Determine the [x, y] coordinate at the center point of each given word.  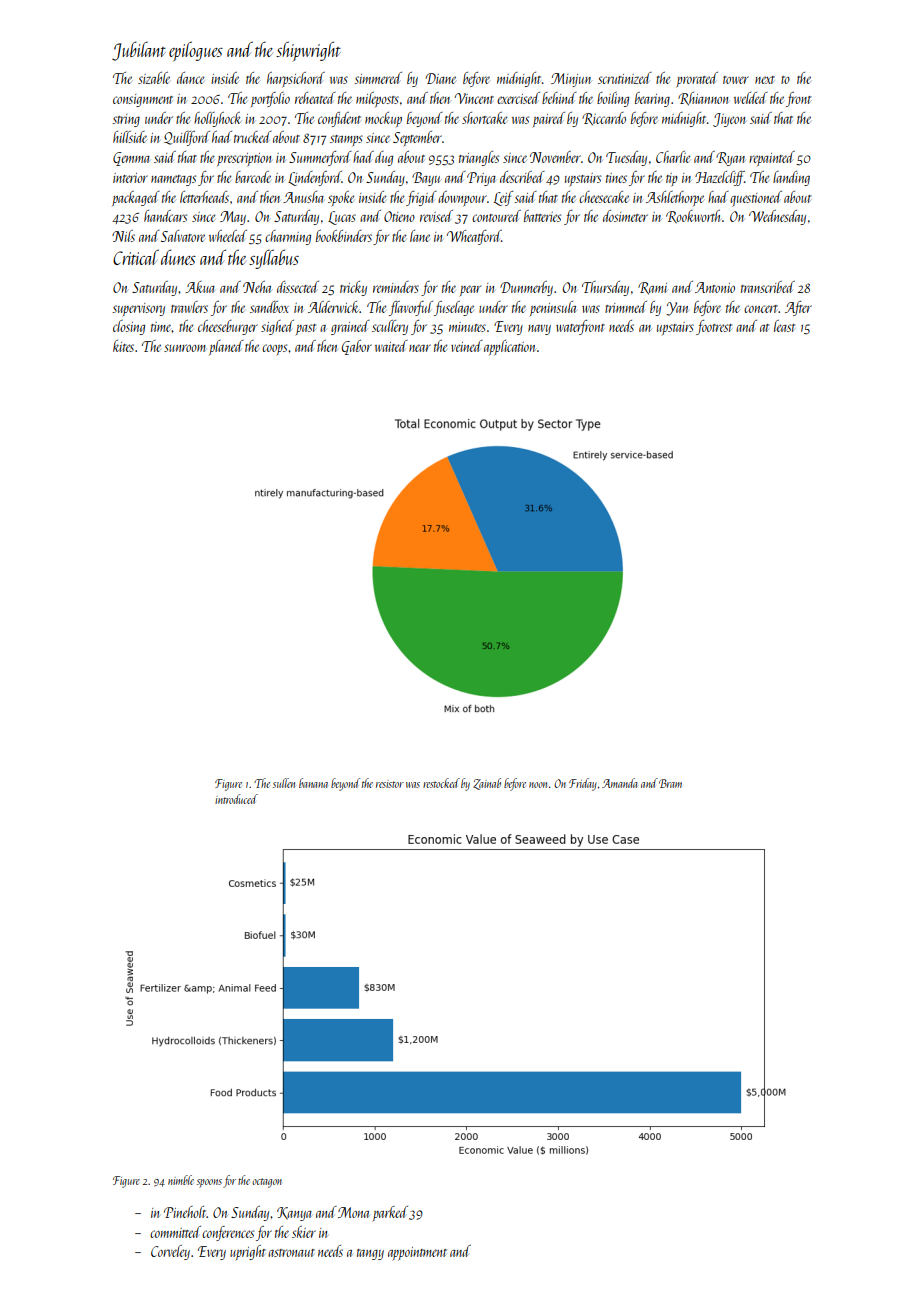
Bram [670, 783]
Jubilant [139, 51]
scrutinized [625, 78]
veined [467, 346]
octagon [267, 1183]
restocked [441, 783]
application [509, 347]
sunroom [185, 348]
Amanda [620, 783]
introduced [236, 799]
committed [175, 1232]
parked [390, 1213]
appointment [417, 1253]
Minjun [571, 80]
